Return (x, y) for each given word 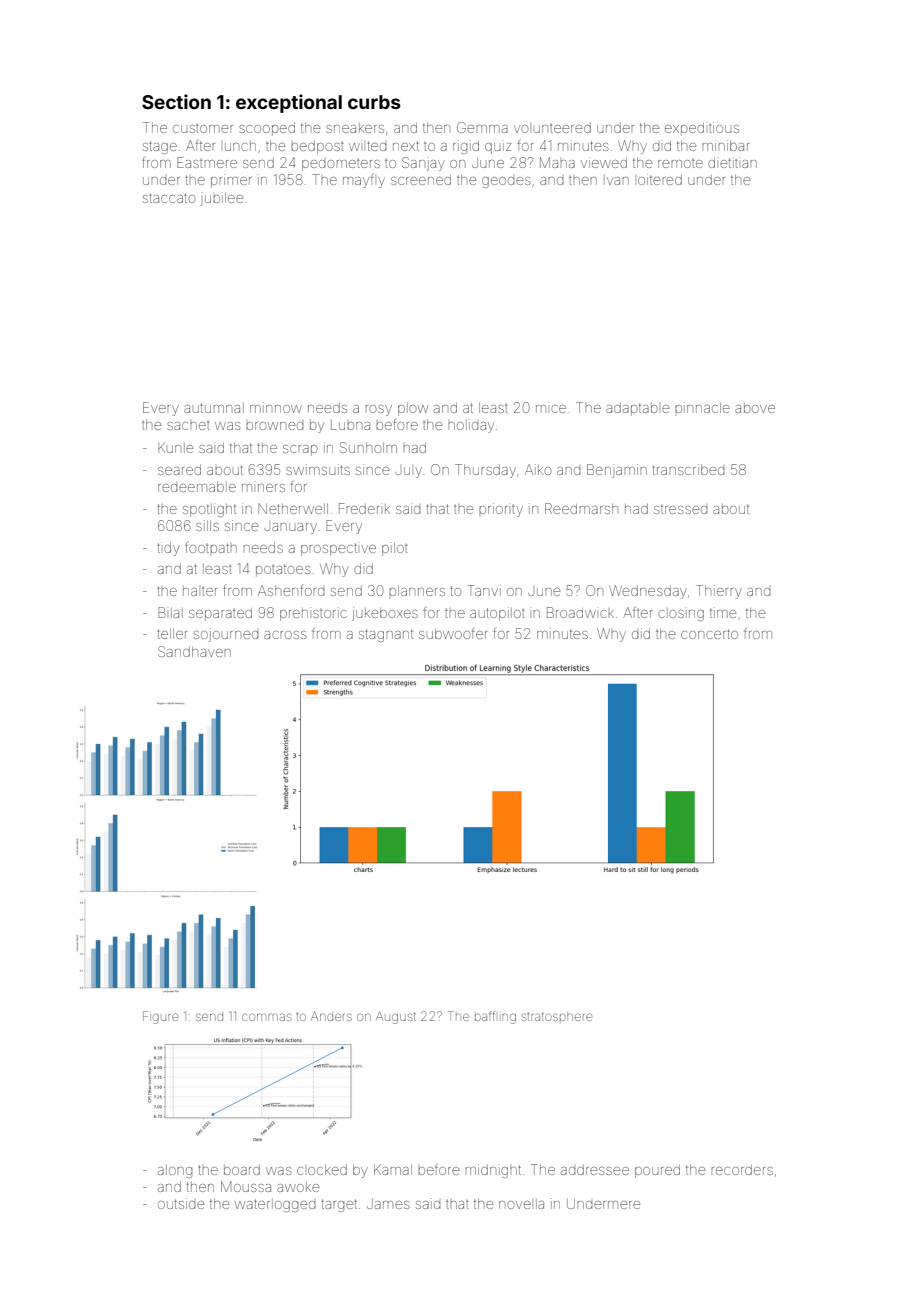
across (285, 635)
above (755, 408)
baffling (495, 1017)
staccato (169, 198)
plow (413, 409)
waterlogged (275, 1205)
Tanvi (484, 590)
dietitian (732, 162)
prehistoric (313, 614)
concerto (709, 634)
